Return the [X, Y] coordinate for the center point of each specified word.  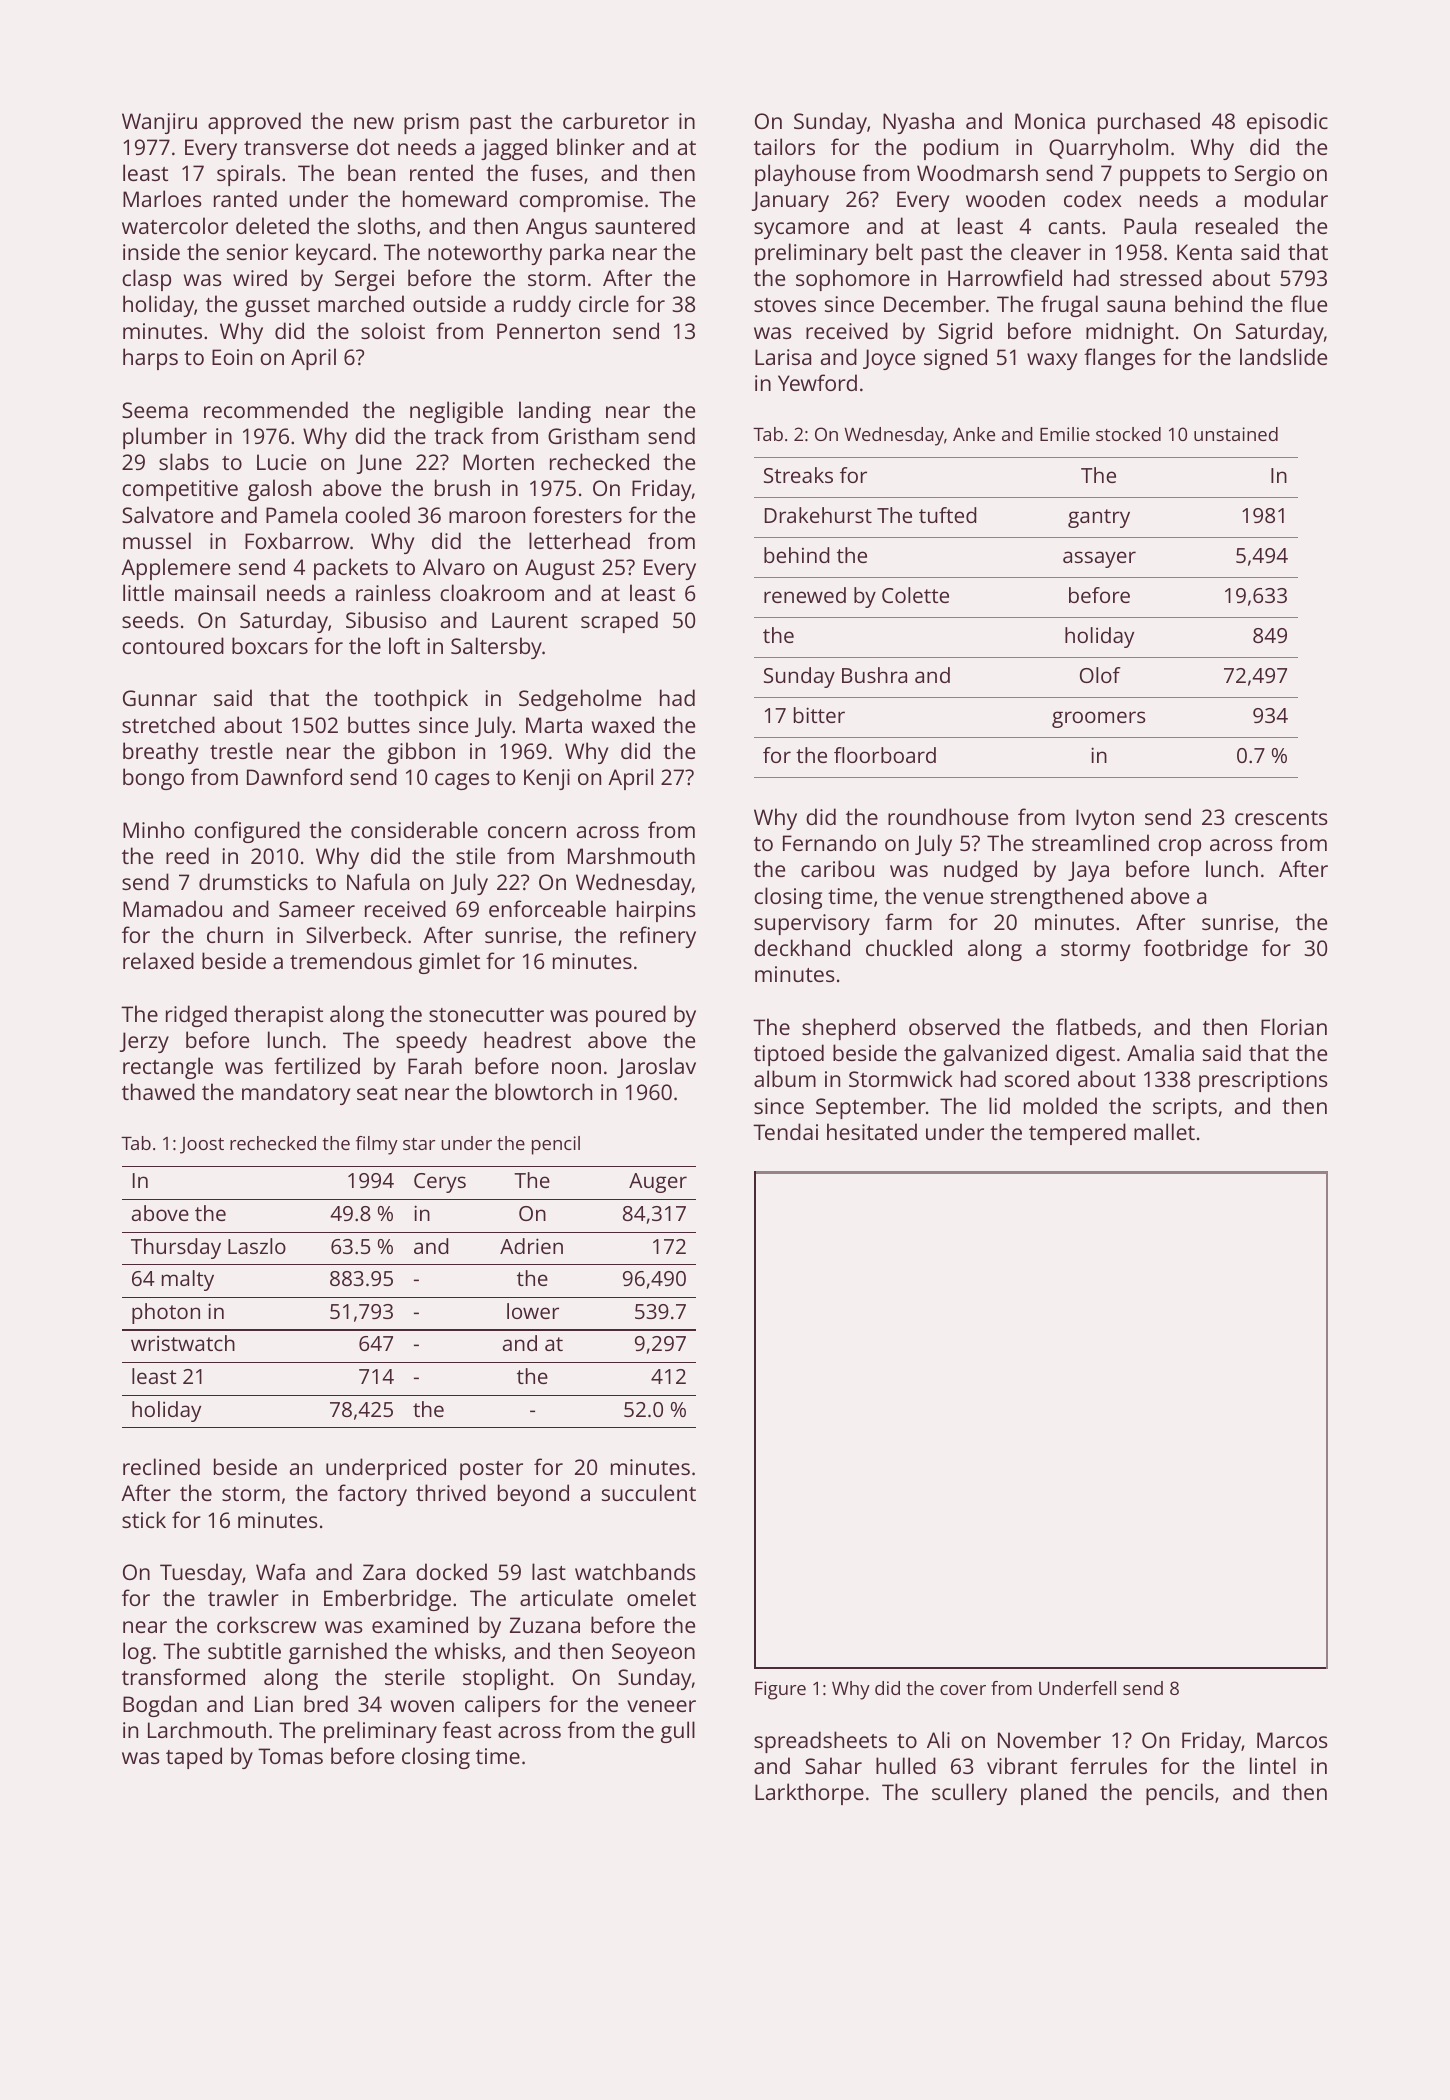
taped [194, 1758]
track [459, 435]
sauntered [645, 225]
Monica [1050, 121]
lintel [1273, 1765]
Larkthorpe [809, 1794]
